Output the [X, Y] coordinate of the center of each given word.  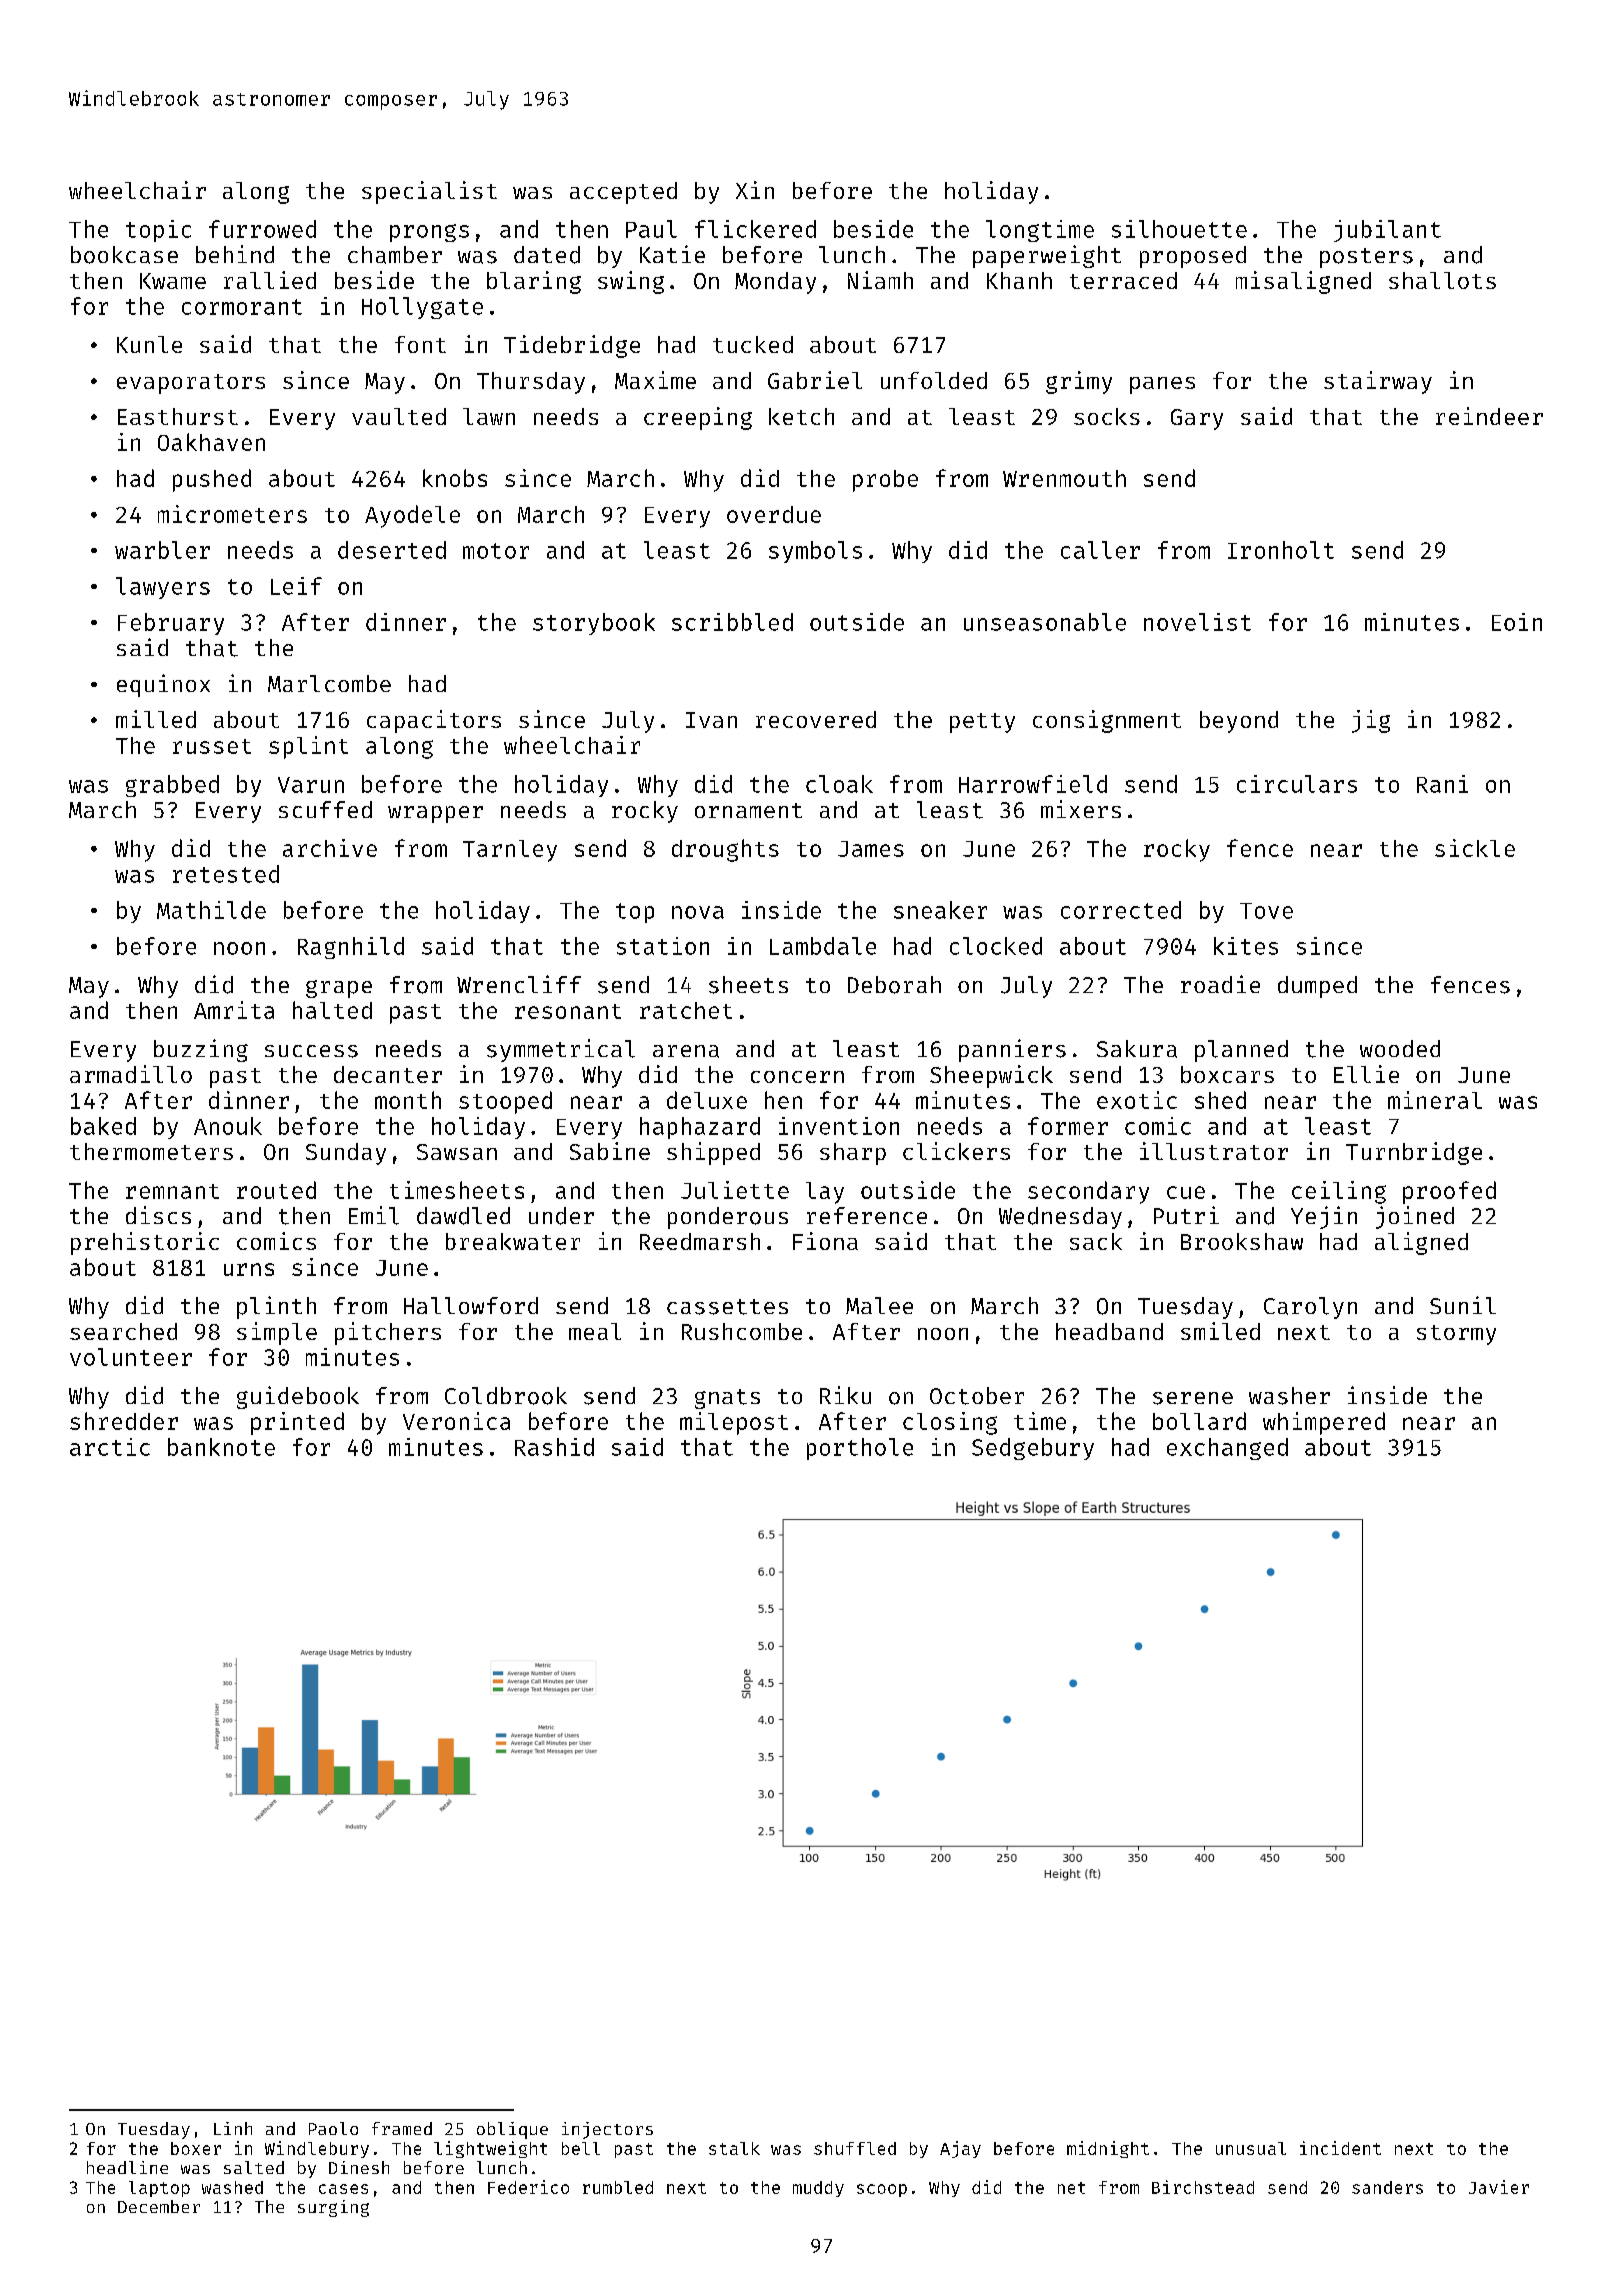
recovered [816, 719]
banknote [221, 1447]
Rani [1442, 784]
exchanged [1227, 1449]
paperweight [1047, 256]
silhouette [1179, 229]
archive [330, 848]
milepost [734, 1423]
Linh [233, 2128]
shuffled [855, 2148]
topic [158, 231]
